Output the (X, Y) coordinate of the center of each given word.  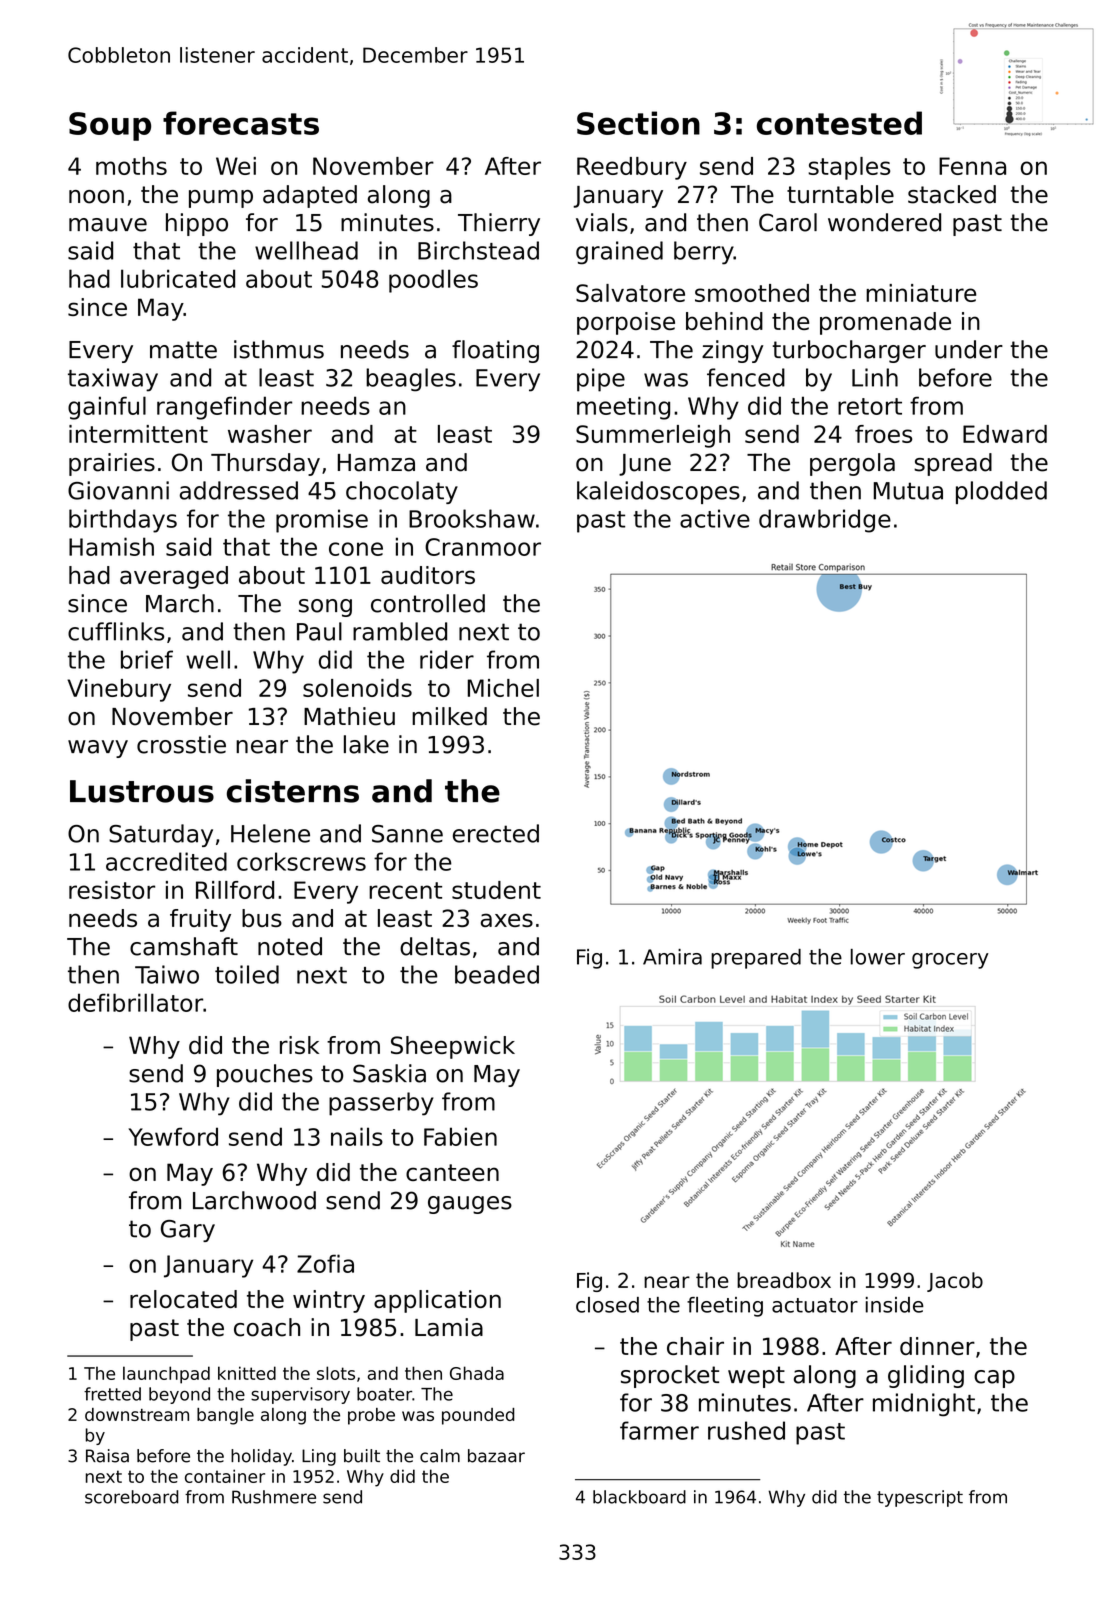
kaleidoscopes (658, 492)
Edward (1005, 434)
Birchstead (478, 250)
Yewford (173, 1136)
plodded (1001, 492)
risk (299, 1045)
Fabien (460, 1136)
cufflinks (116, 631)
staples (849, 168)
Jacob (955, 1282)
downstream (137, 1414)
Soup (110, 126)
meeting (623, 408)
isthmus (279, 349)
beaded (497, 974)
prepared (756, 959)
